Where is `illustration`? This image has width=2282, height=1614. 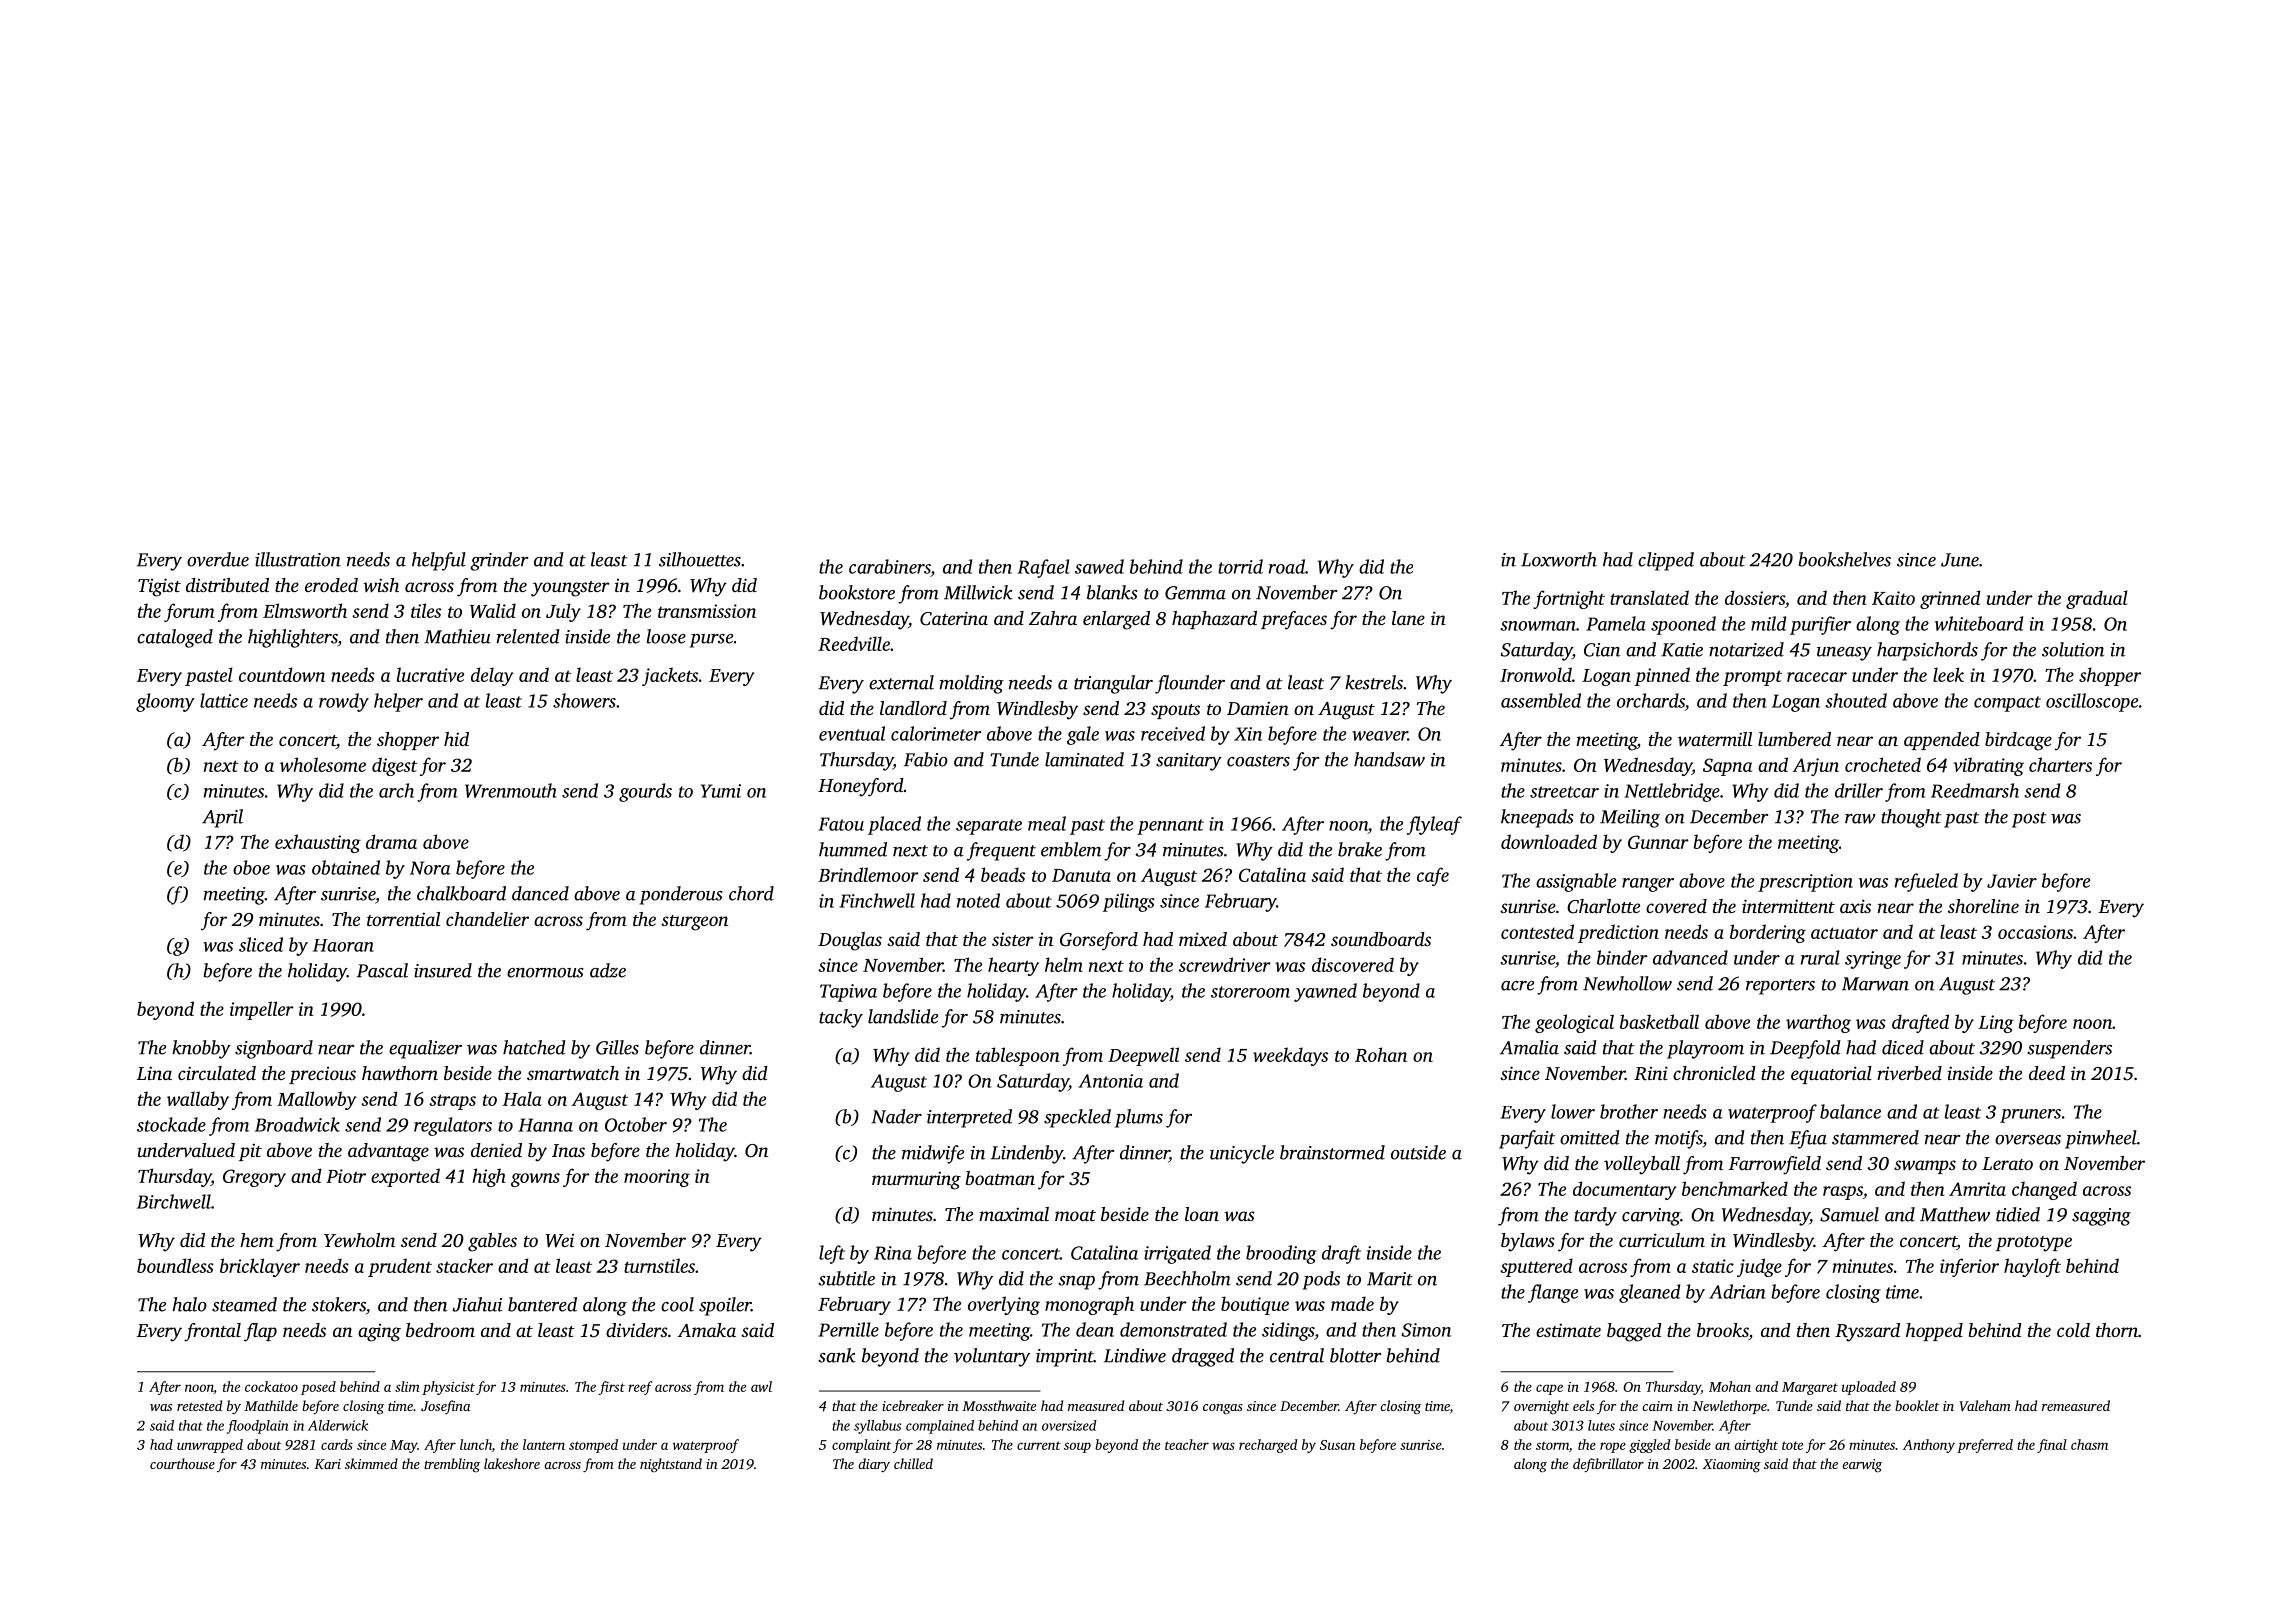 illustration is located at coordinates (298, 559).
